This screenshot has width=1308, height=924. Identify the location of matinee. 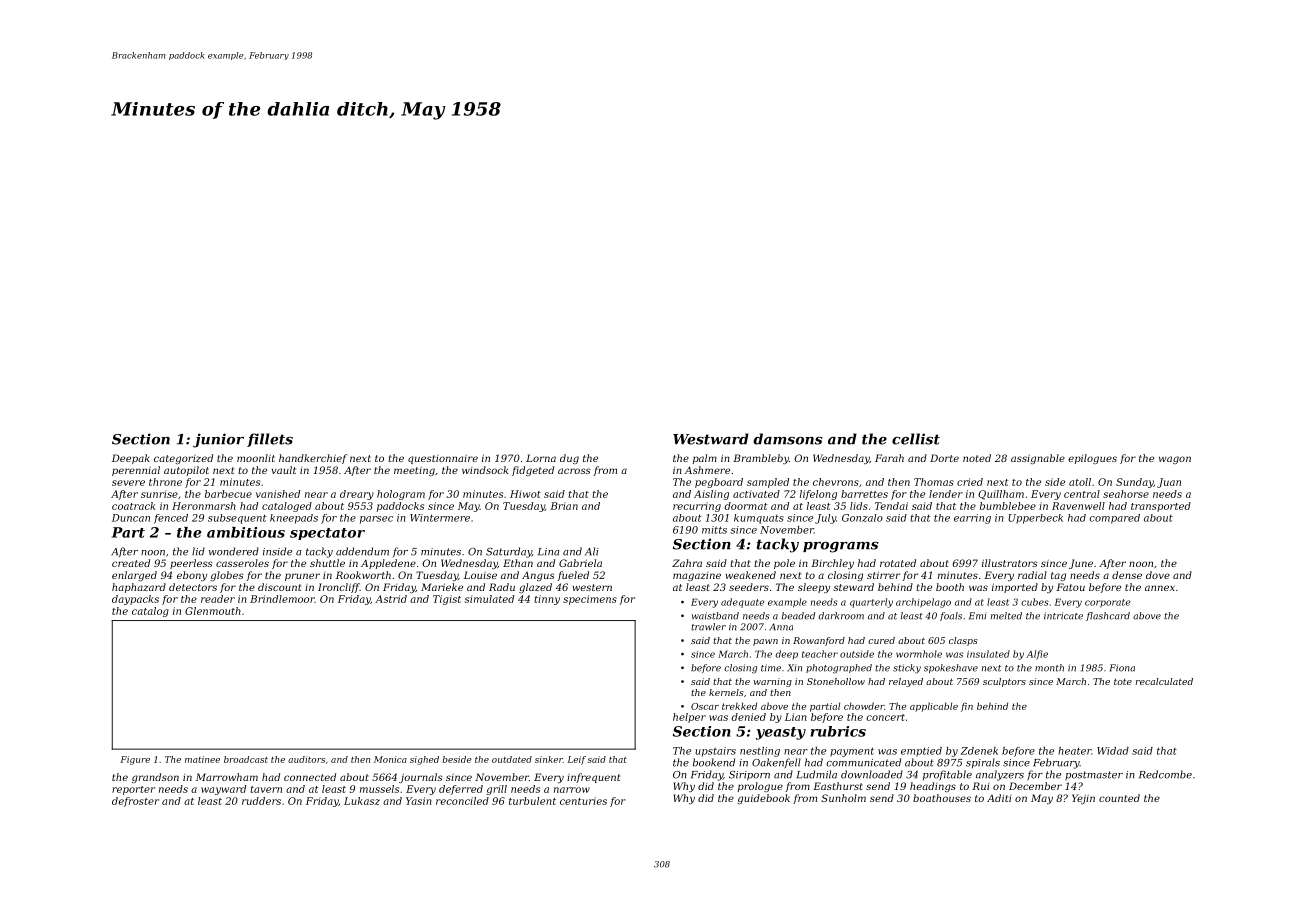
(202, 759).
